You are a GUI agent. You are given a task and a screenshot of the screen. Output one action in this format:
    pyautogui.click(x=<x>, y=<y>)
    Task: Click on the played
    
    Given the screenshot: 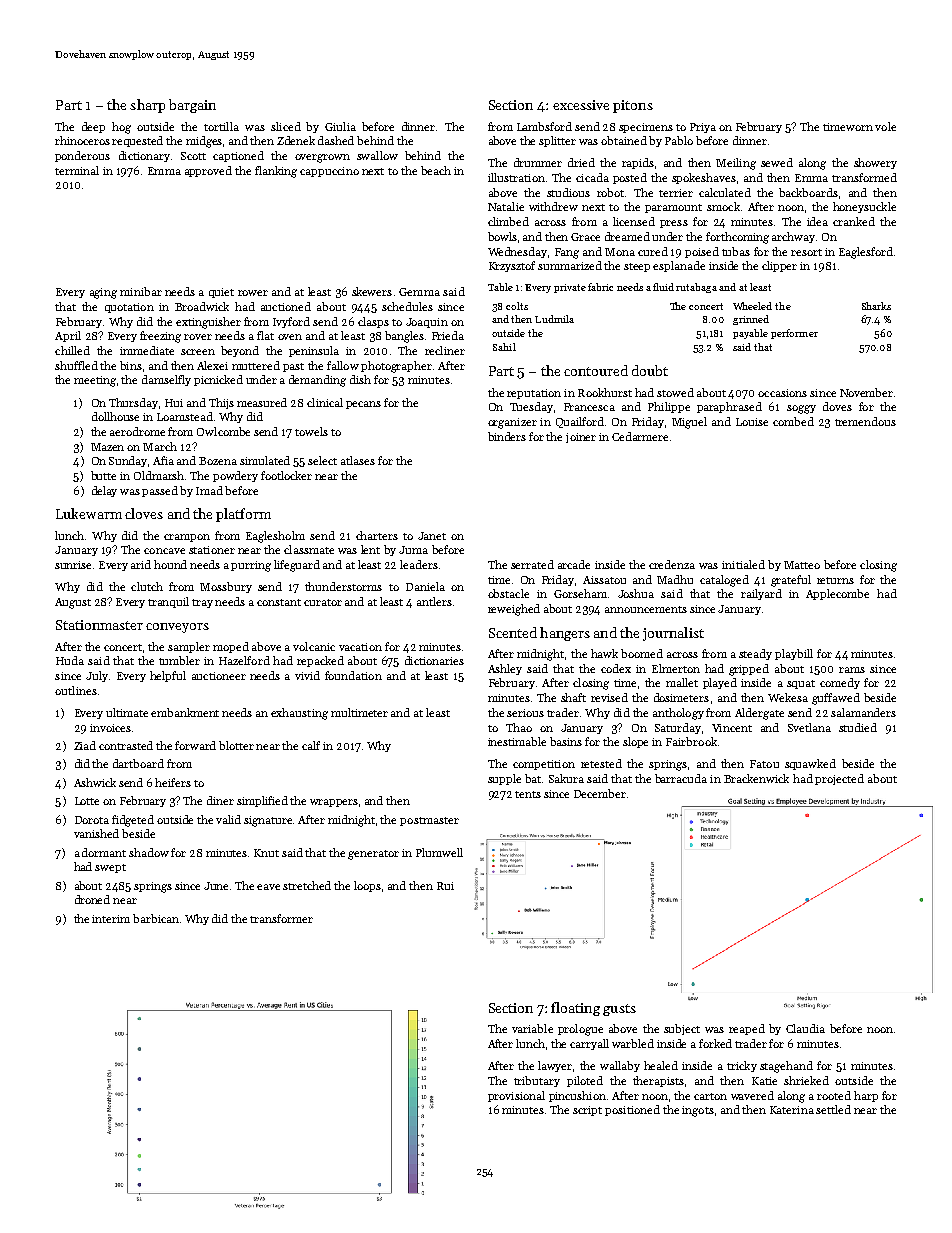 What is the action you would take?
    pyautogui.click(x=720, y=683)
